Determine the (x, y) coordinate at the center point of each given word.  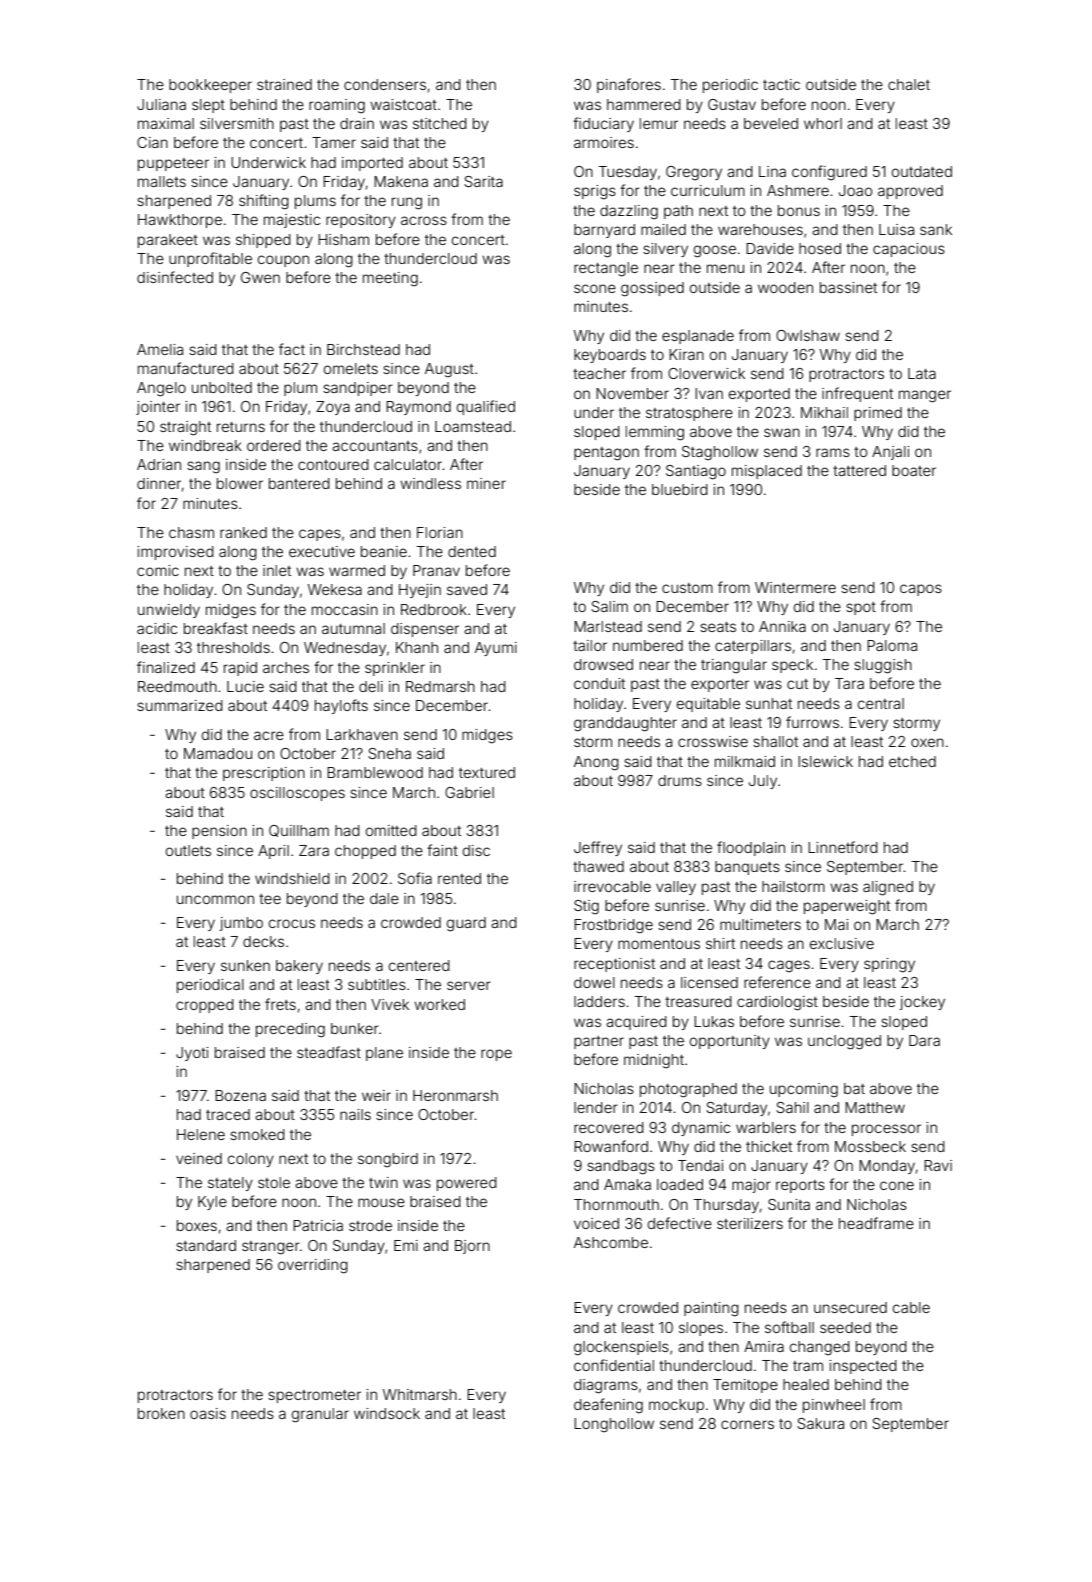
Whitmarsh (420, 1394)
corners (747, 1424)
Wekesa (335, 589)
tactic (781, 84)
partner (599, 1042)
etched (912, 761)
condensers (385, 84)
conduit (599, 683)
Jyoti (192, 1054)
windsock (387, 1413)
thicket (769, 1146)
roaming (337, 106)
